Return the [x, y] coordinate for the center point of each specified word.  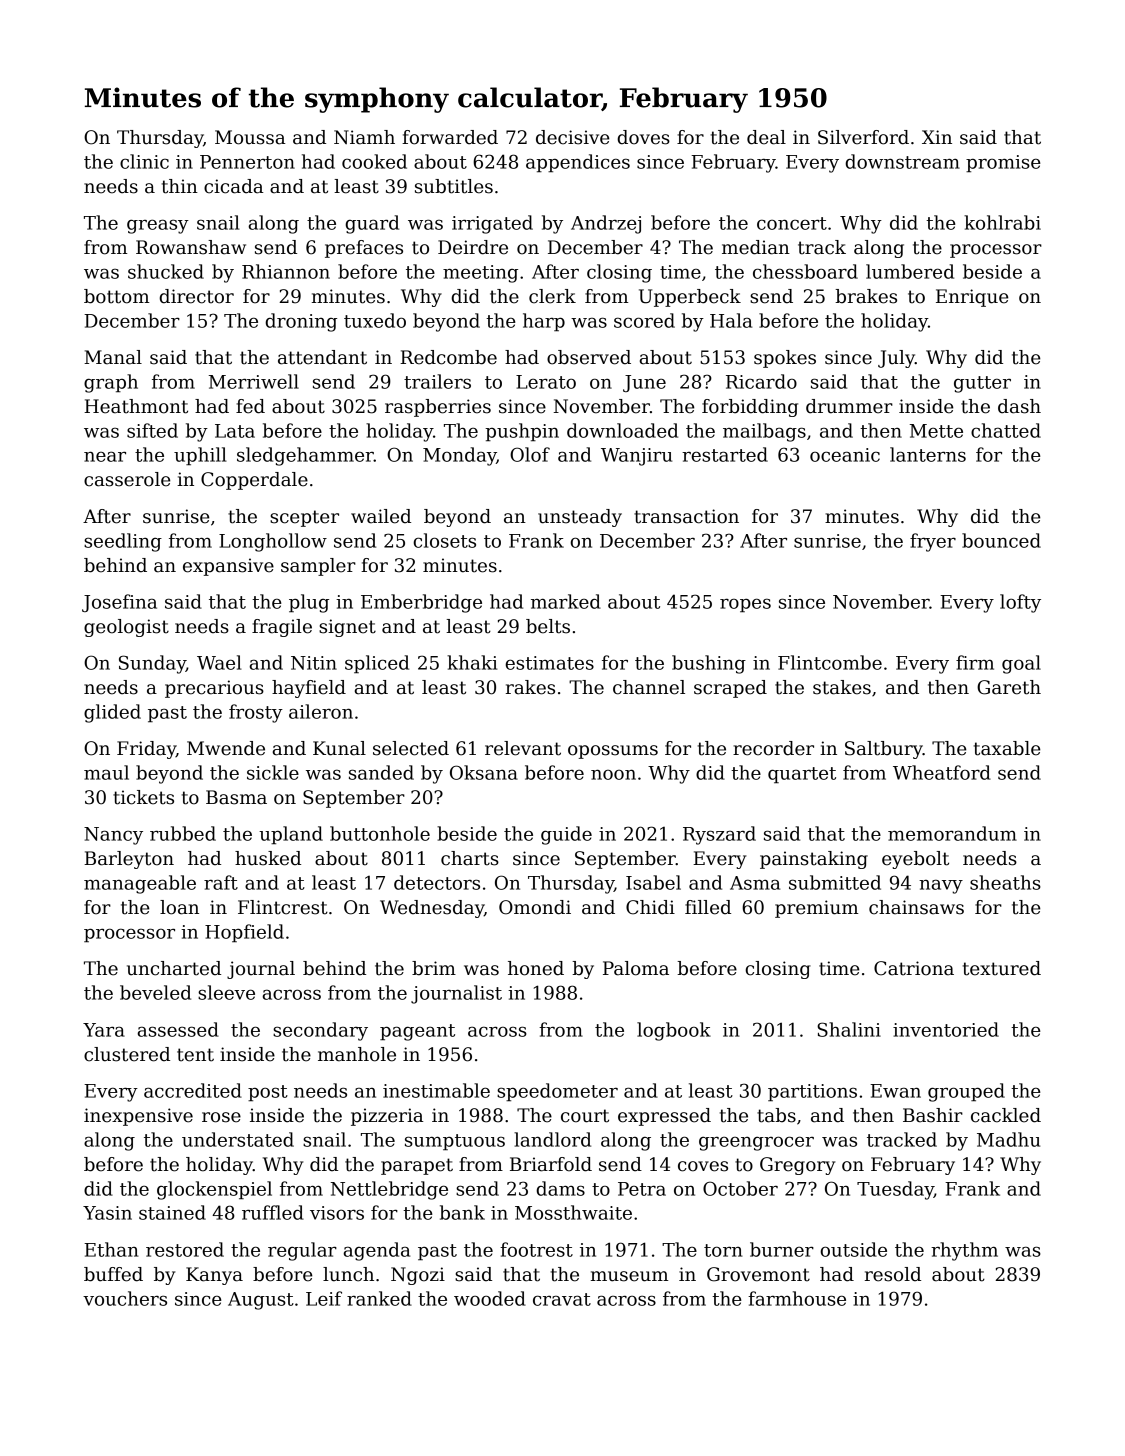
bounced [1001, 540]
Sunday [152, 664]
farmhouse [797, 1298]
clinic [144, 161]
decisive [572, 137]
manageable [140, 884]
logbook [674, 1031]
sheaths [1005, 882]
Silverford [863, 137]
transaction [686, 516]
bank [462, 1212]
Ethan [111, 1249]
